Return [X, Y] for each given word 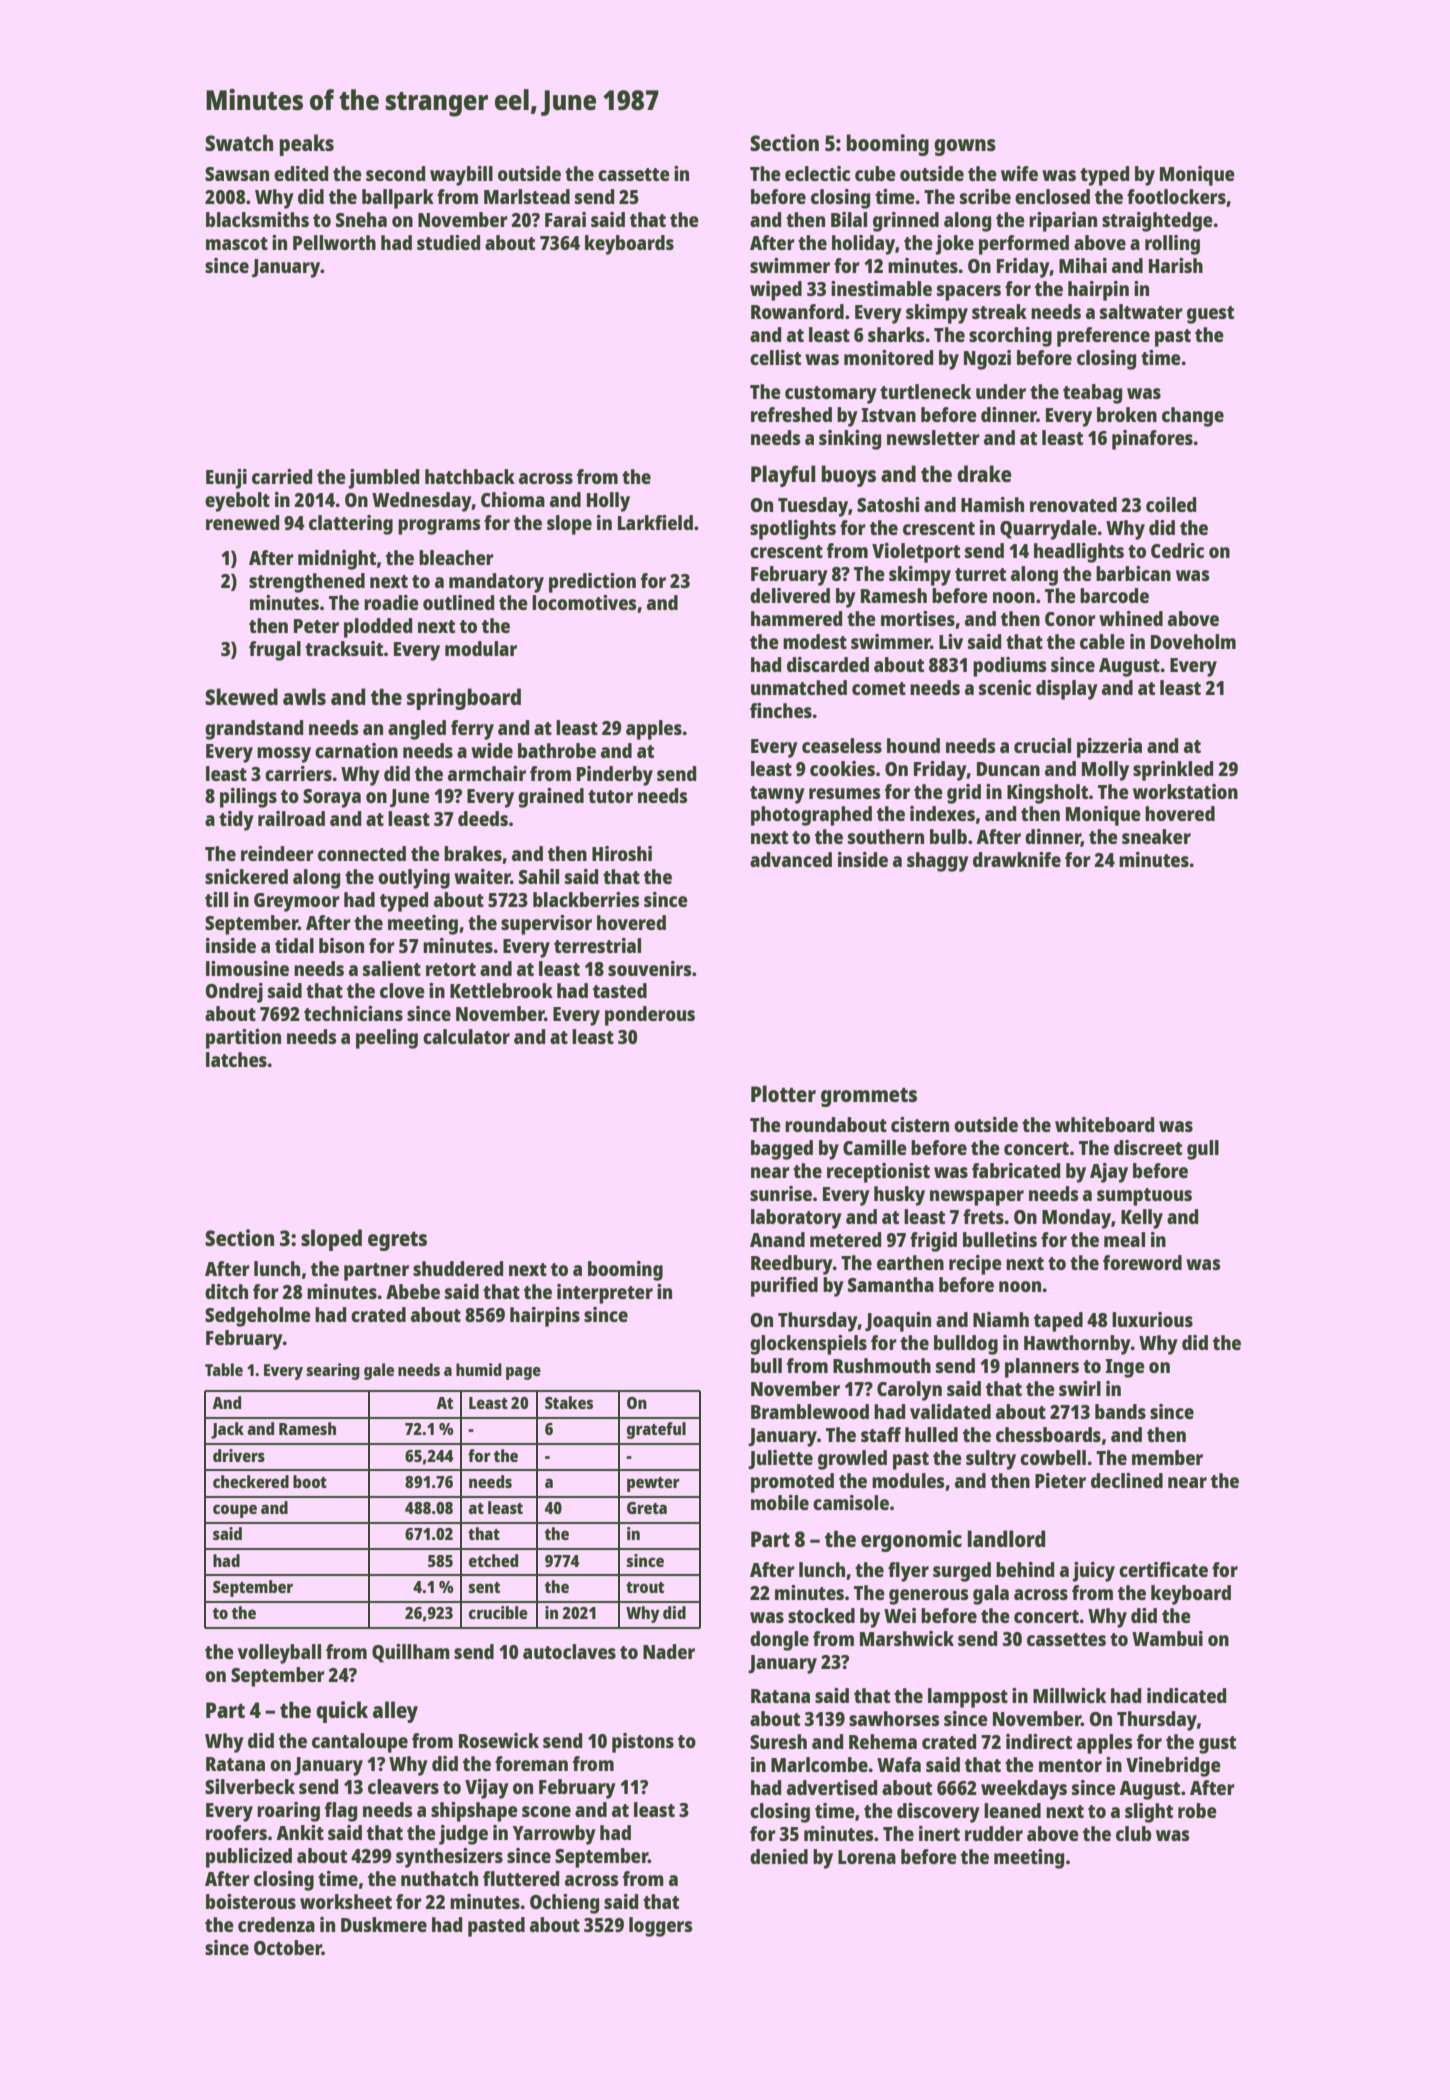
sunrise [781, 1193]
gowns [965, 147]
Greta [647, 1508]
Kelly [1142, 1219]
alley [395, 1712]
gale [379, 1371]
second [395, 173]
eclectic [817, 173]
